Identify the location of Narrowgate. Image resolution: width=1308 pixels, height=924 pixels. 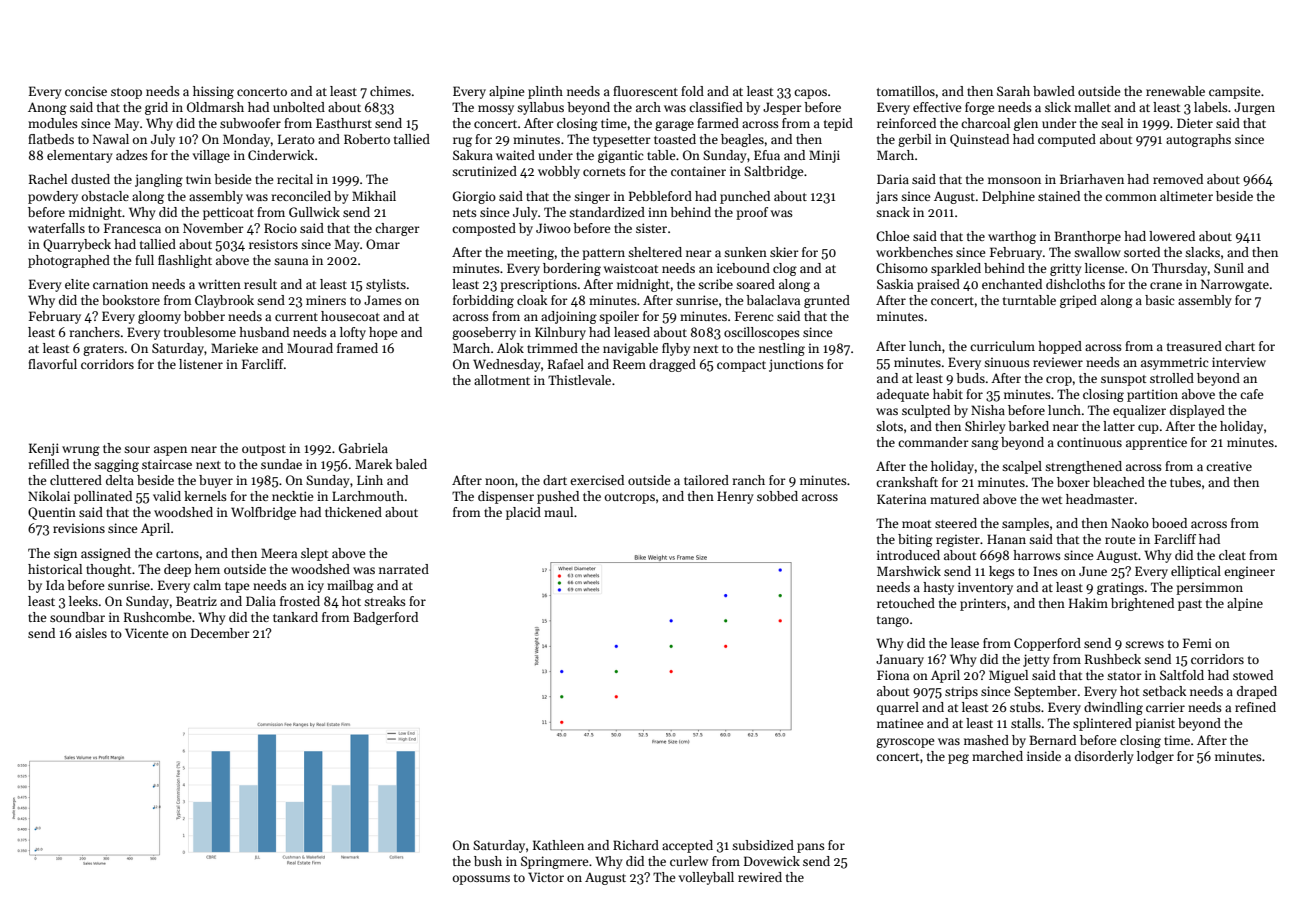
(1235, 285).
